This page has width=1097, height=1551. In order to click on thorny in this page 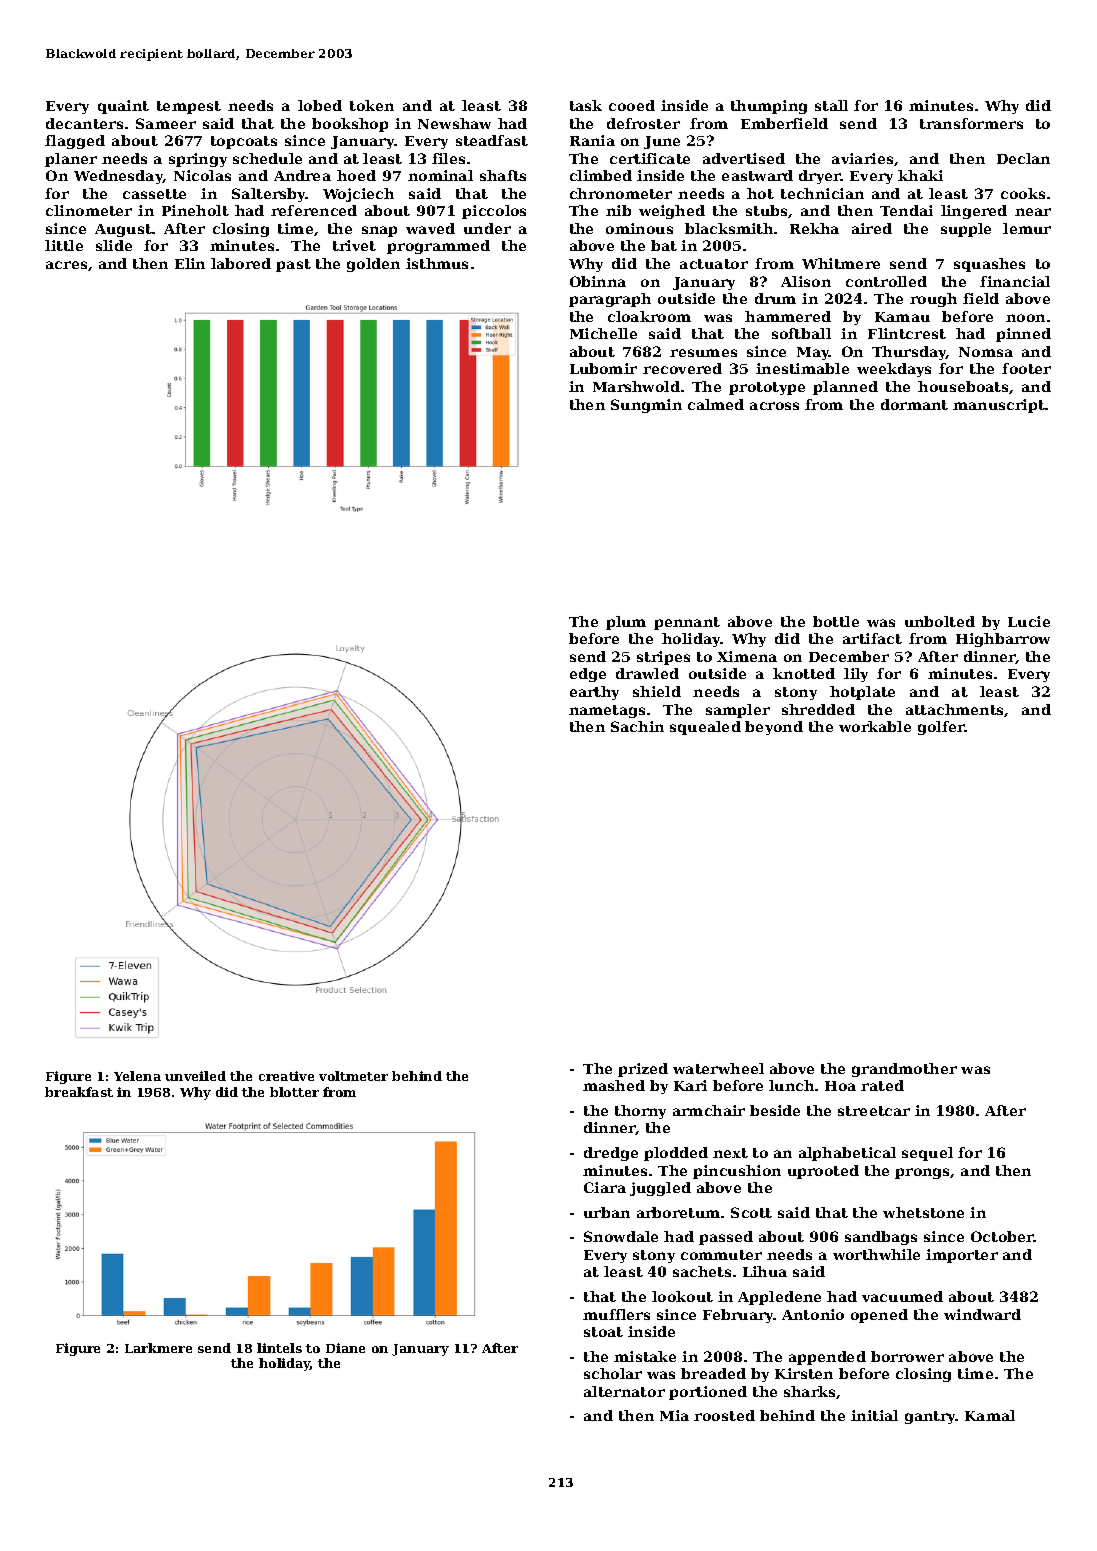, I will do `click(640, 1112)`.
